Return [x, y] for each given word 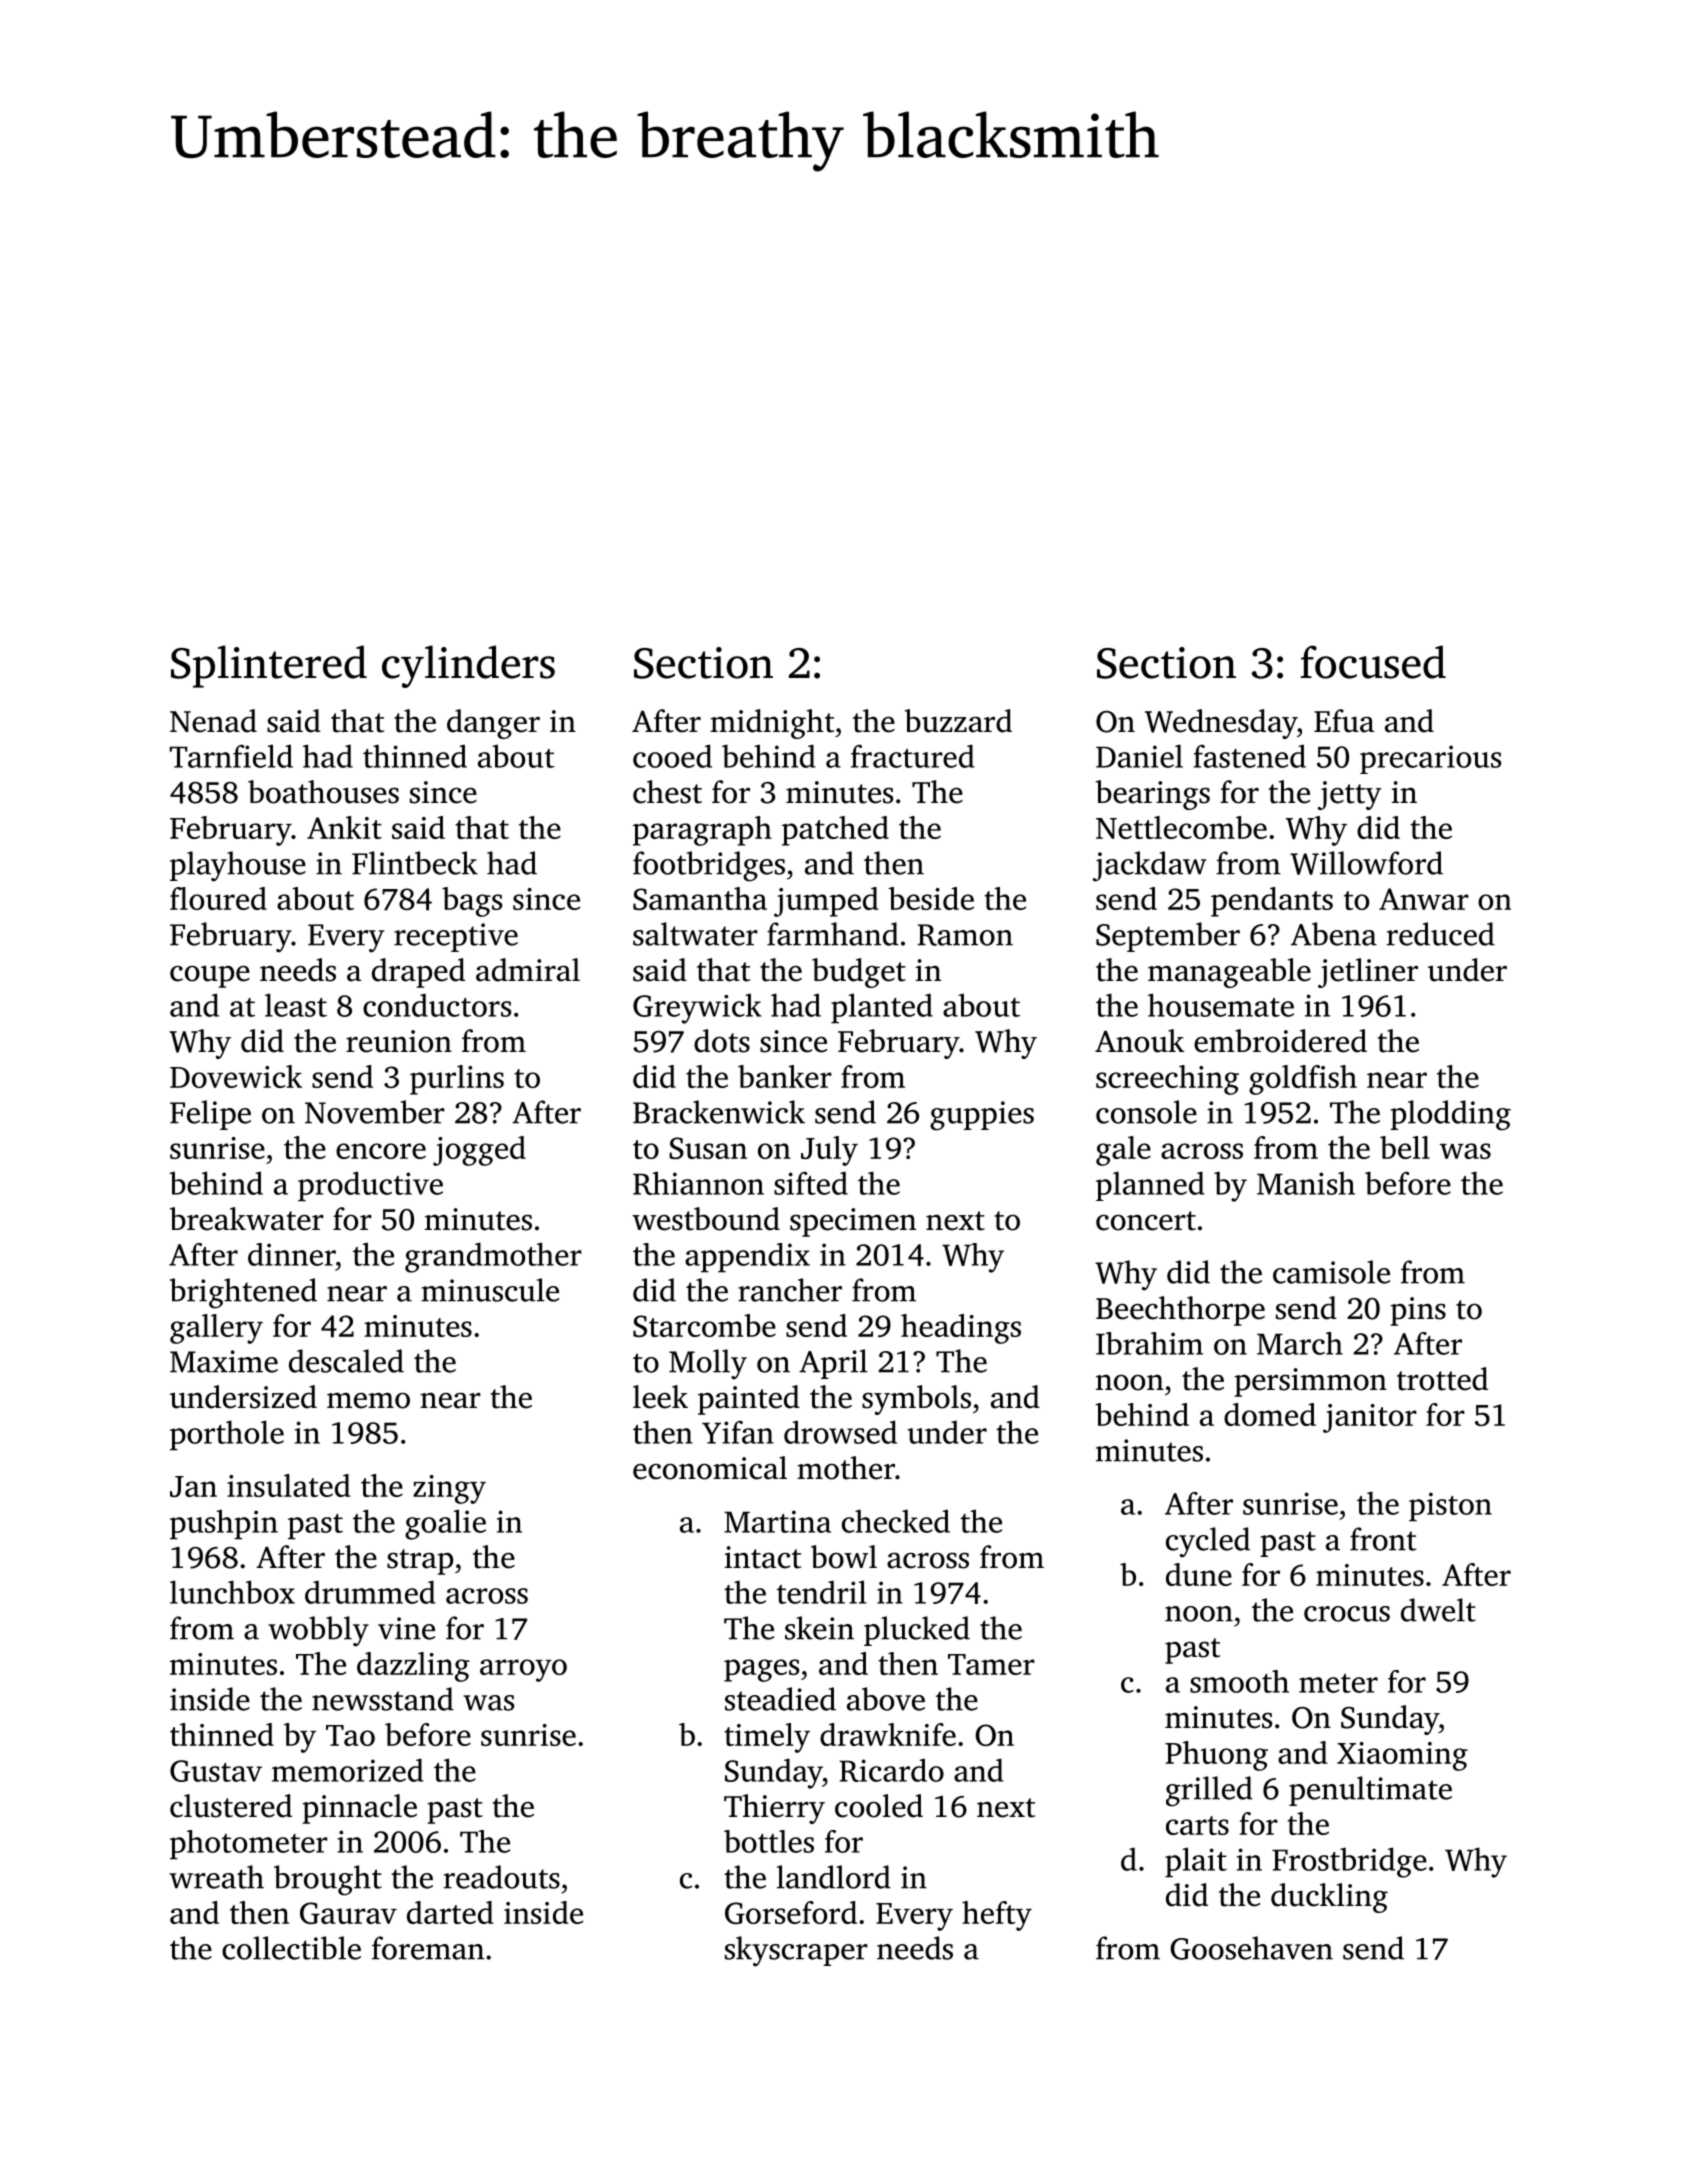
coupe [210, 976]
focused [1373, 662]
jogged [479, 1151]
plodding [1450, 1115]
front [1383, 1539]
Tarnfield [231, 756]
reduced [1441, 934]
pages [761, 1670]
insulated [289, 1485]
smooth [1239, 1681]
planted [882, 1008]
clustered [231, 1806]
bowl [844, 1557]
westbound [706, 1219]
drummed [370, 1592]
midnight [772, 724]
